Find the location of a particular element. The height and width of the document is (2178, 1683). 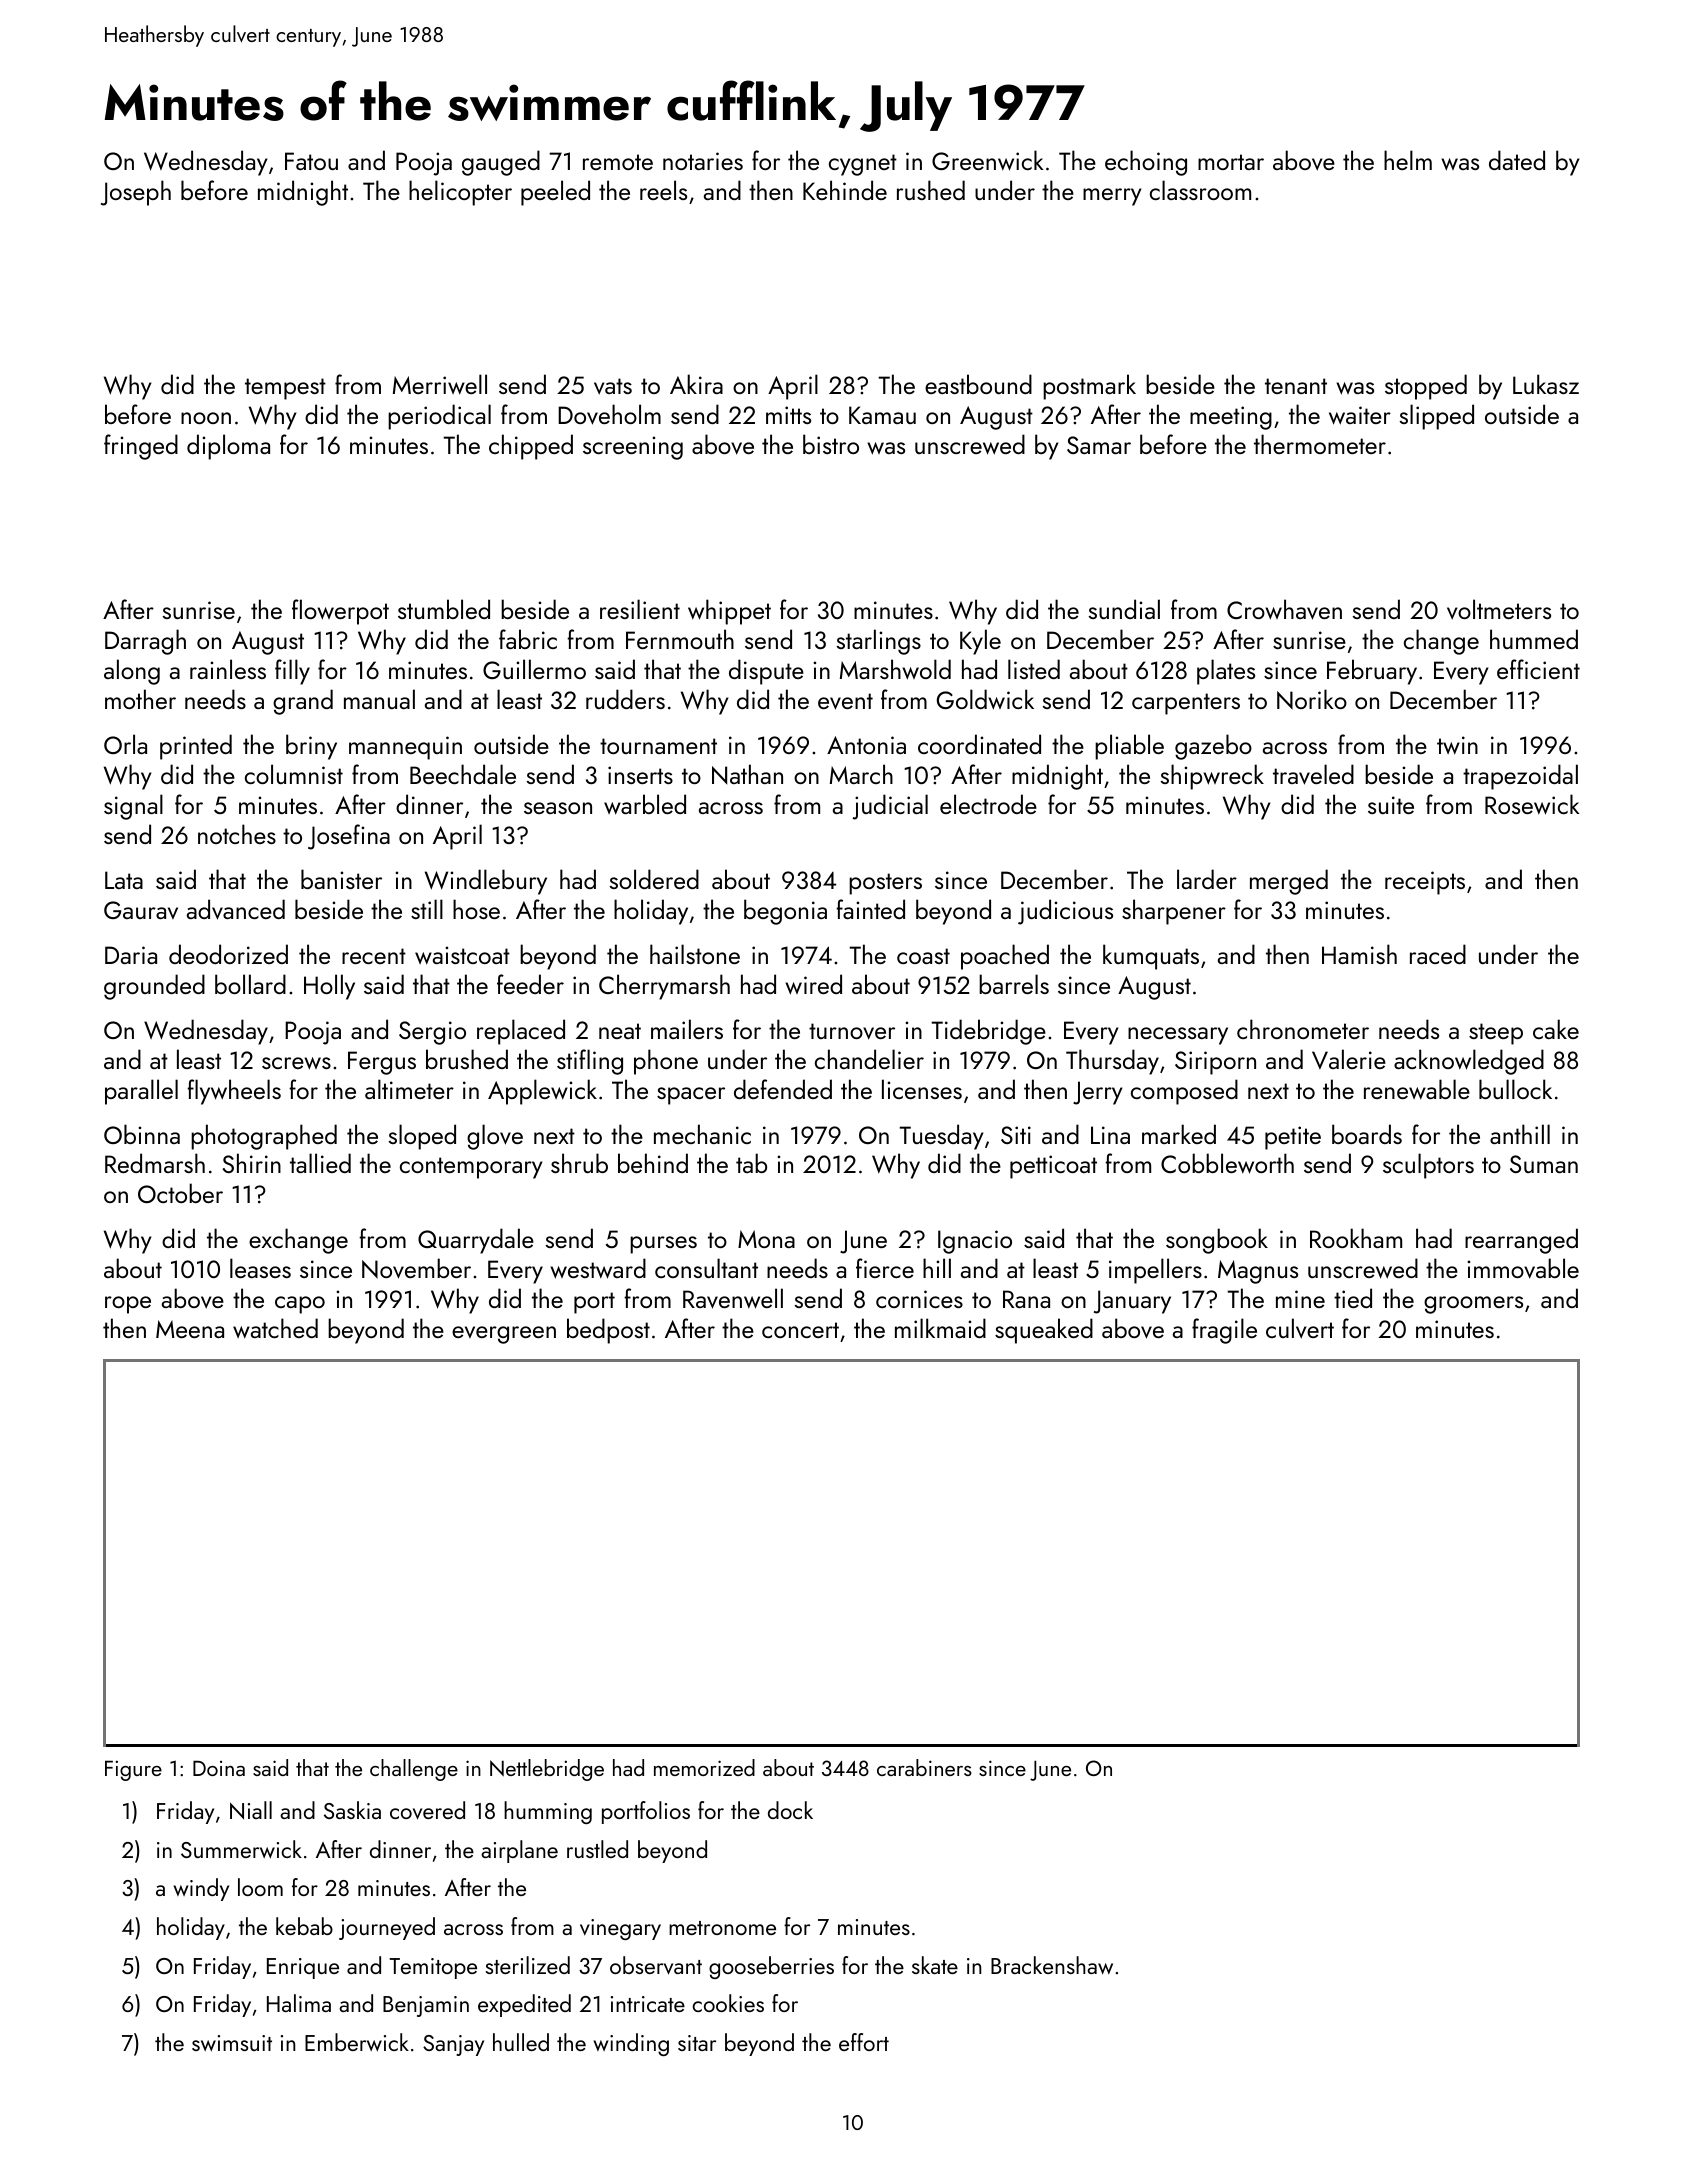

dock is located at coordinates (790, 1810).
